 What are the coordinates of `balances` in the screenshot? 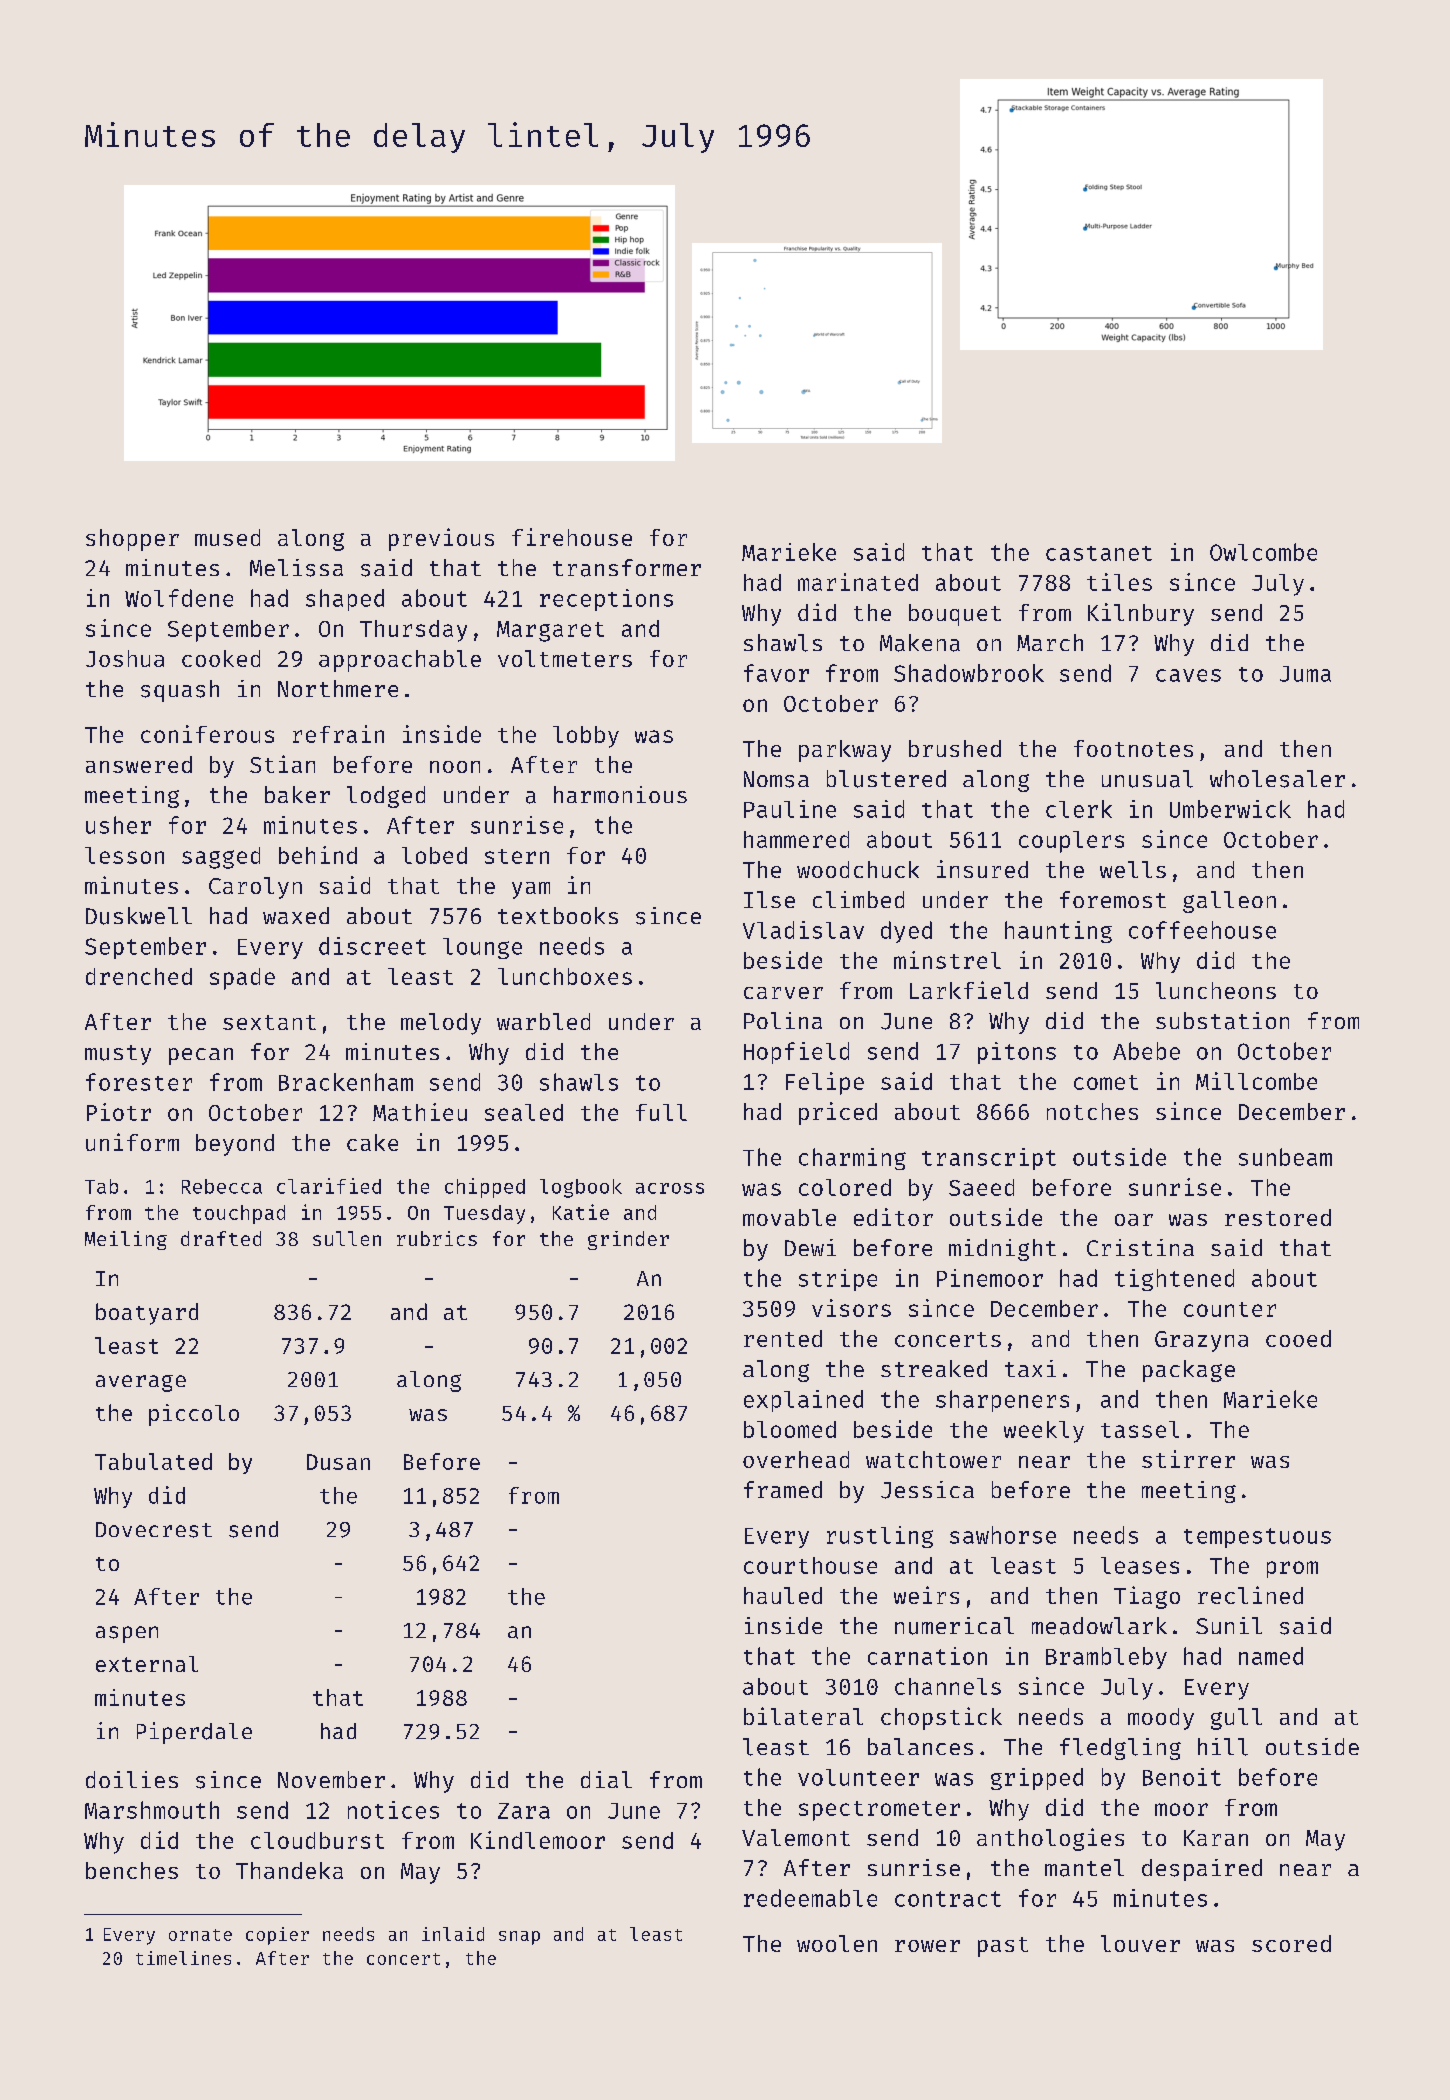 It's located at (920, 1746).
